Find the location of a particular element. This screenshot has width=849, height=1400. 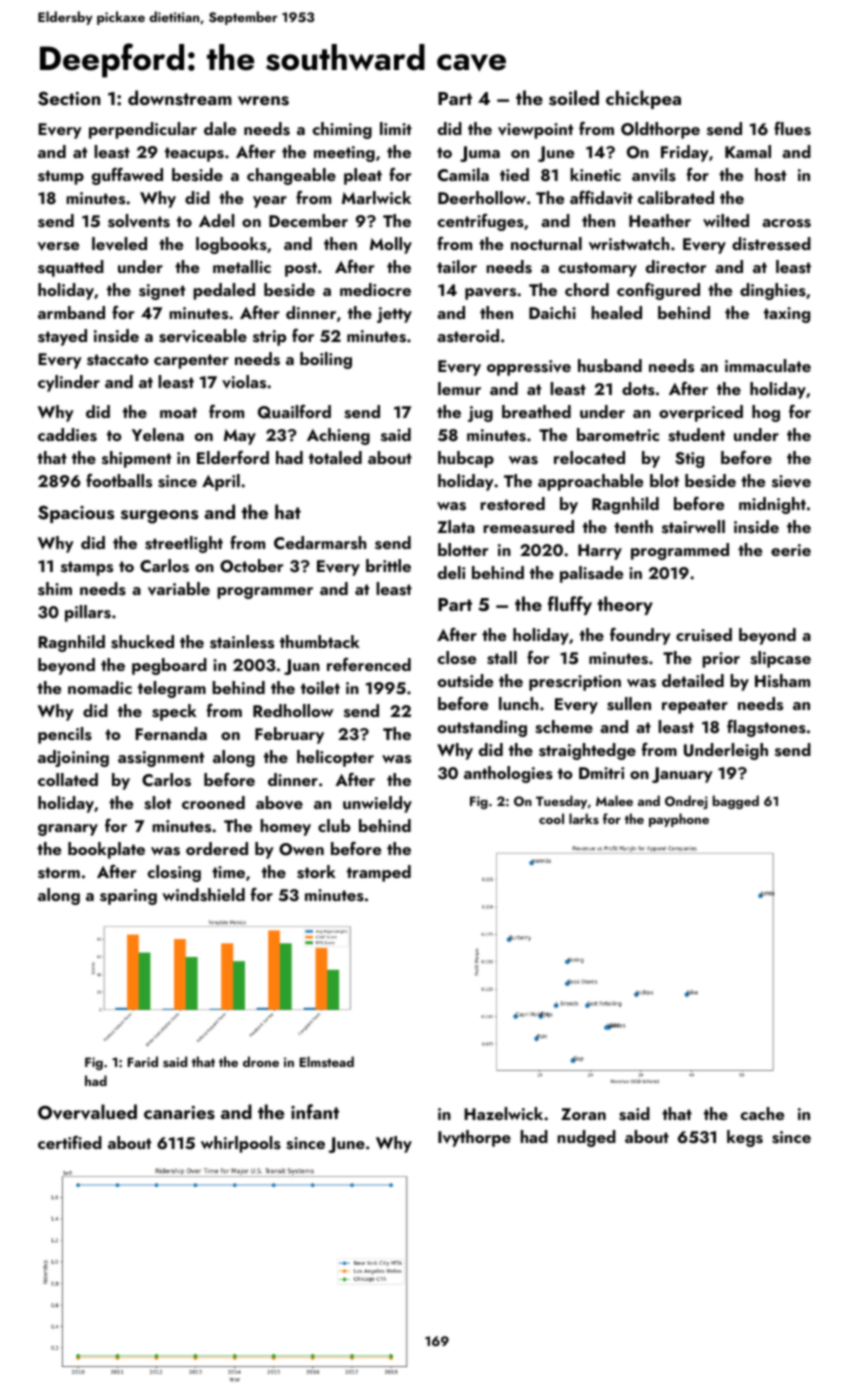

sparing is located at coordinates (128, 897).
